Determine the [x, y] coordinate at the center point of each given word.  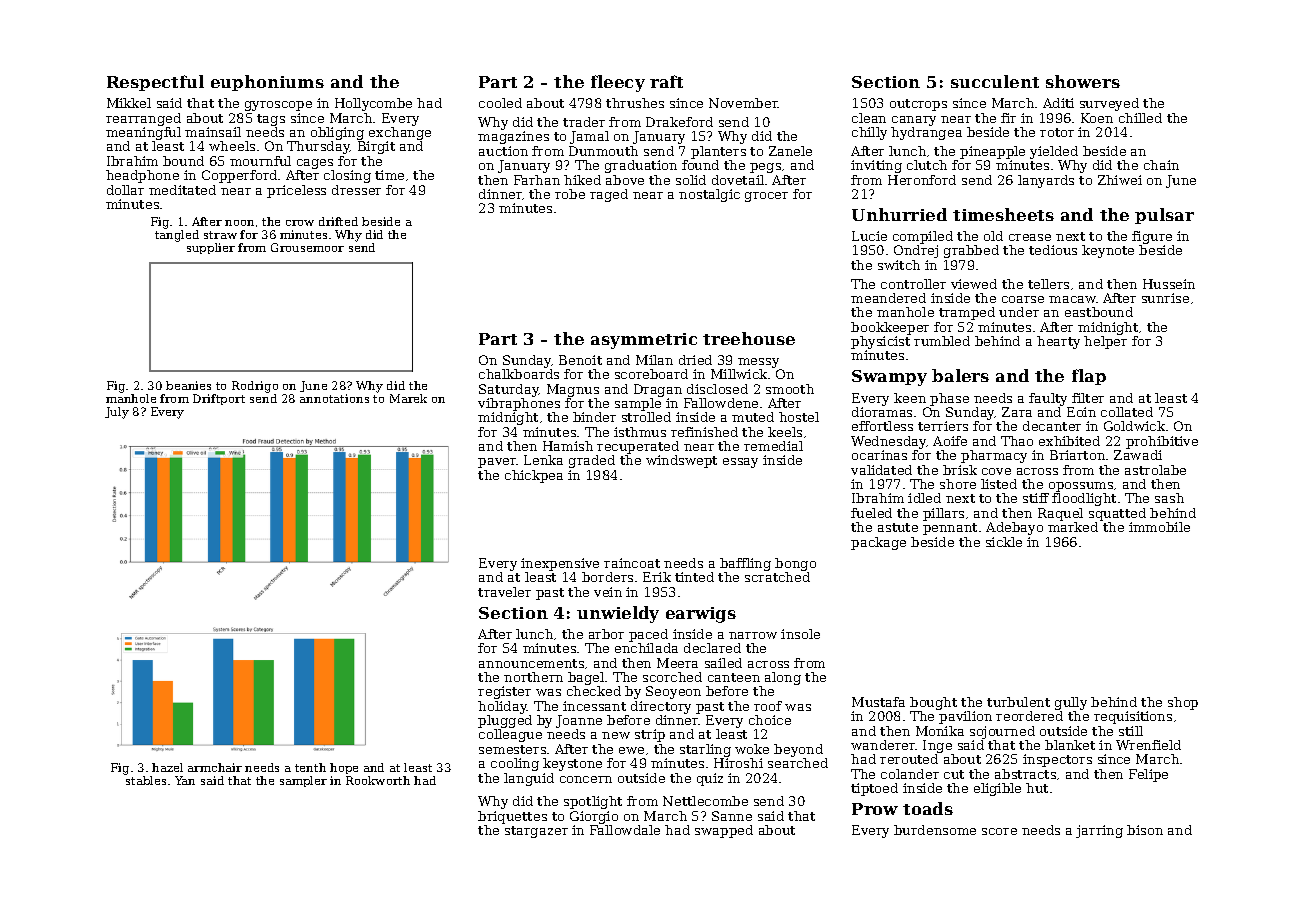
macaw [1072, 299]
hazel [167, 767]
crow [300, 223]
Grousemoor [307, 247]
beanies [188, 385]
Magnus [573, 390]
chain [1161, 165]
